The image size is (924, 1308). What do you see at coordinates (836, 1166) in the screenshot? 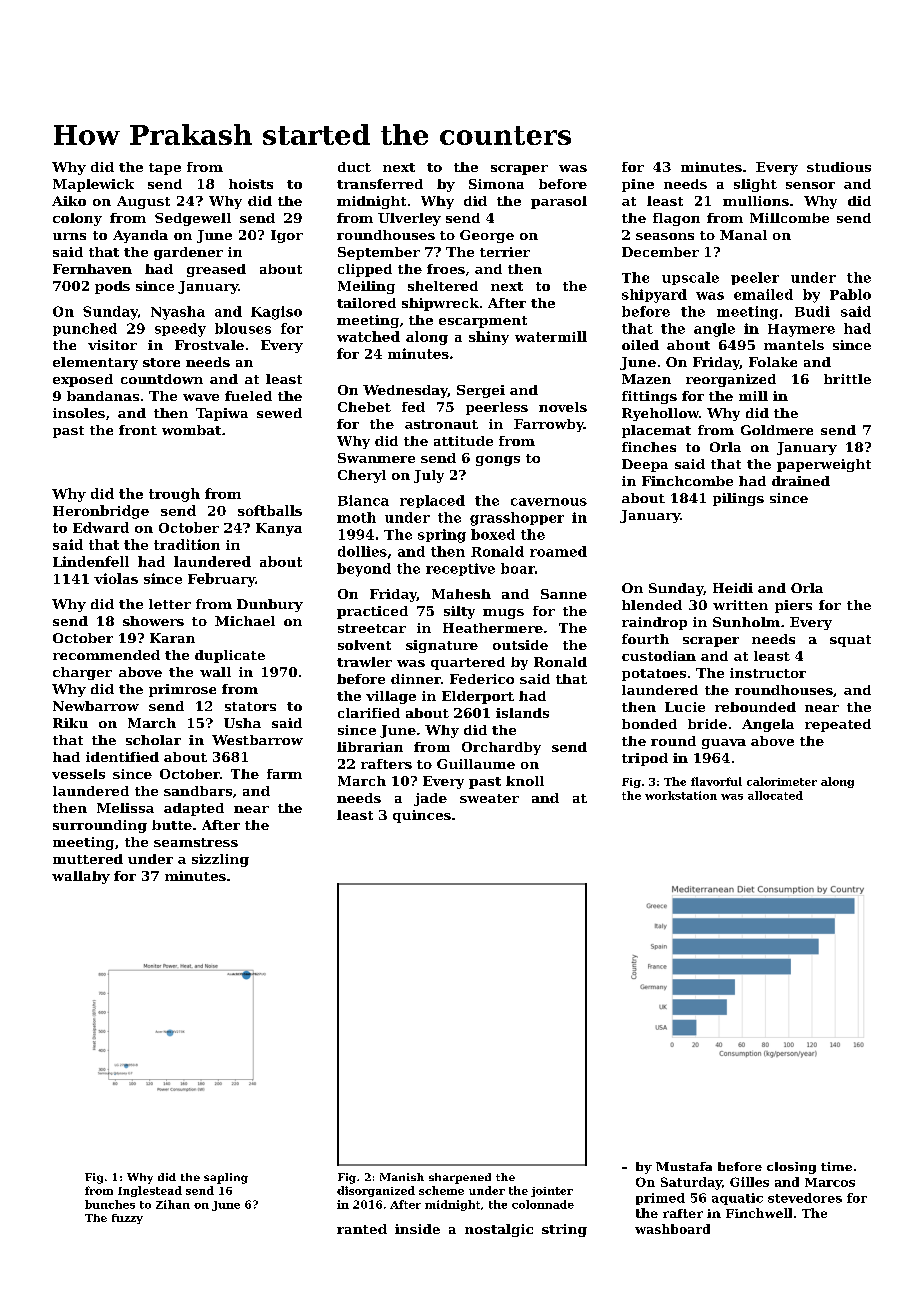
I see `time` at bounding box center [836, 1166].
